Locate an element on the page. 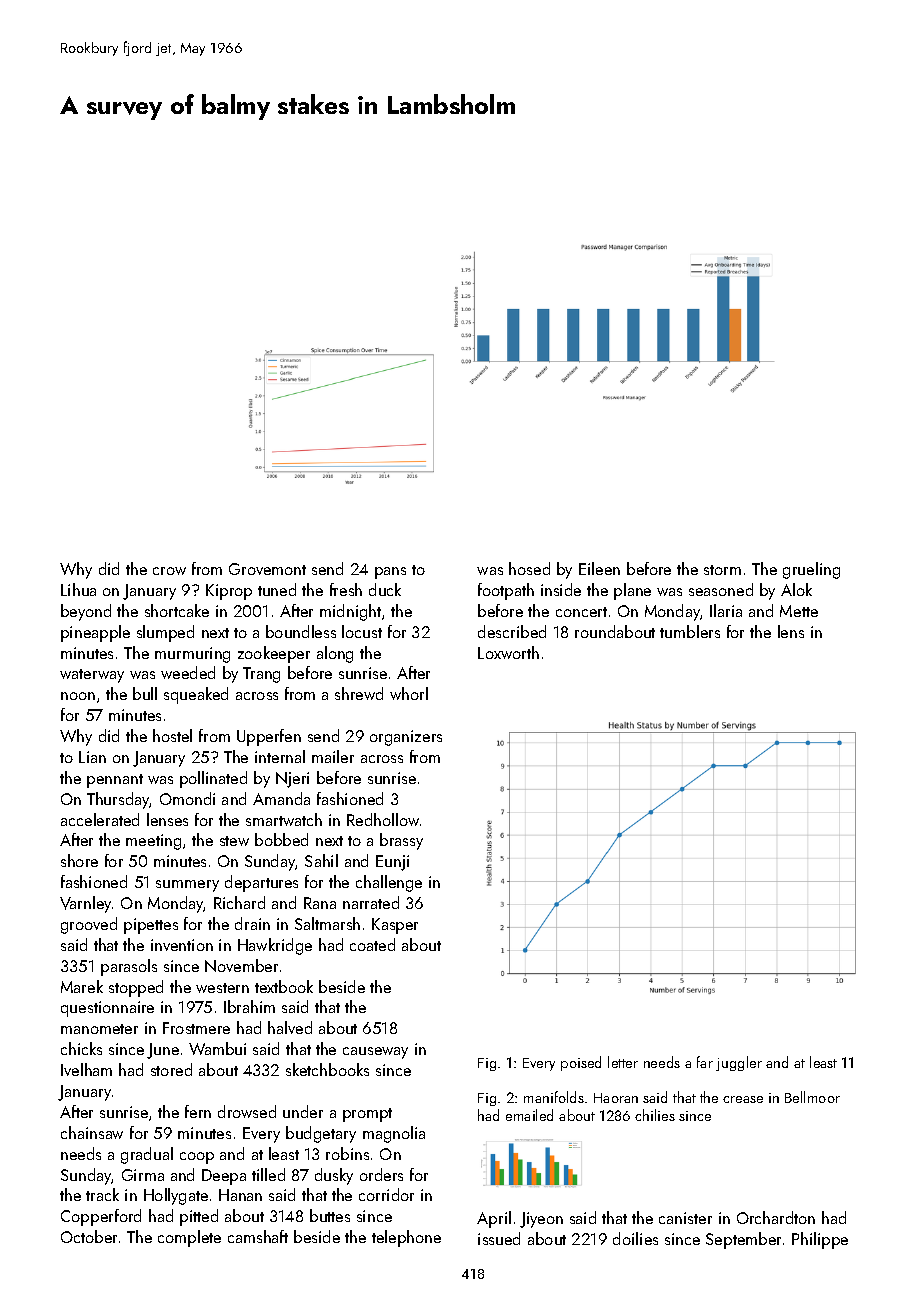 Image resolution: width=924 pixels, height=1308 pixels. far is located at coordinates (705, 1062).
